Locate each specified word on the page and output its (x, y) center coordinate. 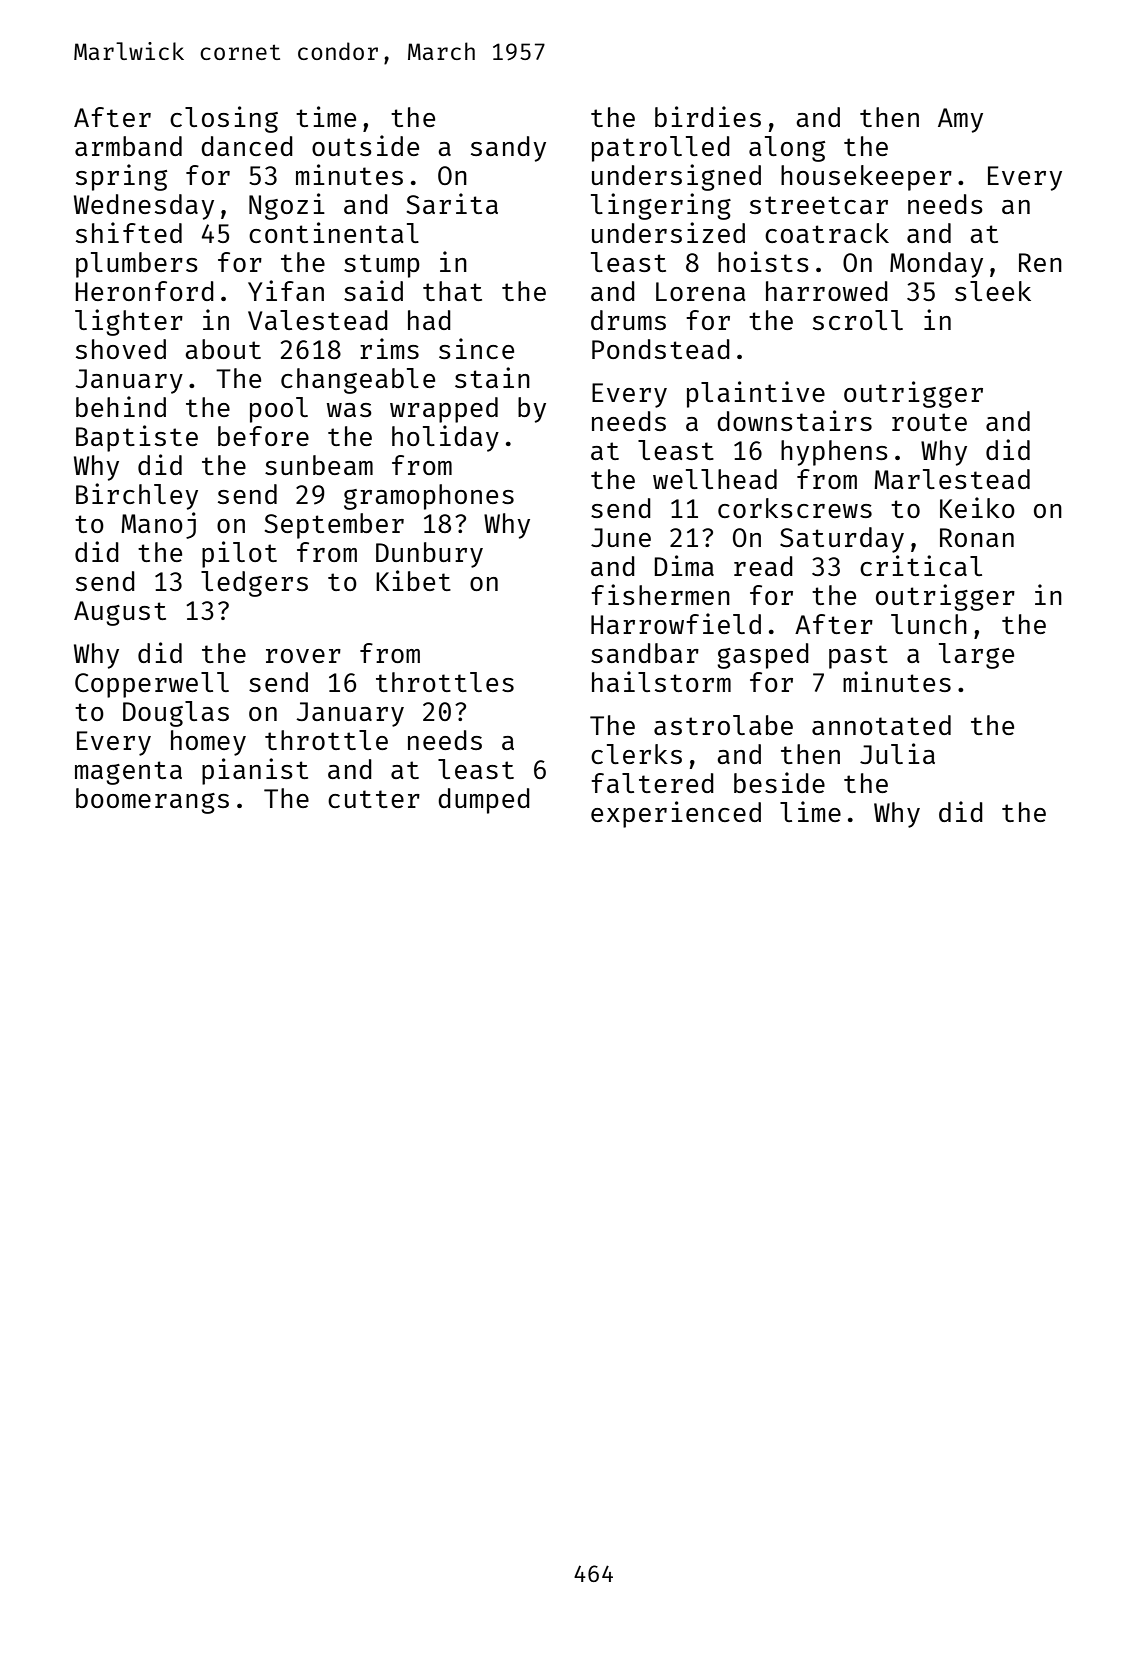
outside (365, 145)
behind (121, 406)
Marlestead (952, 479)
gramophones (429, 497)
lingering (661, 206)
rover (303, 656)
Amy (960, 120)
